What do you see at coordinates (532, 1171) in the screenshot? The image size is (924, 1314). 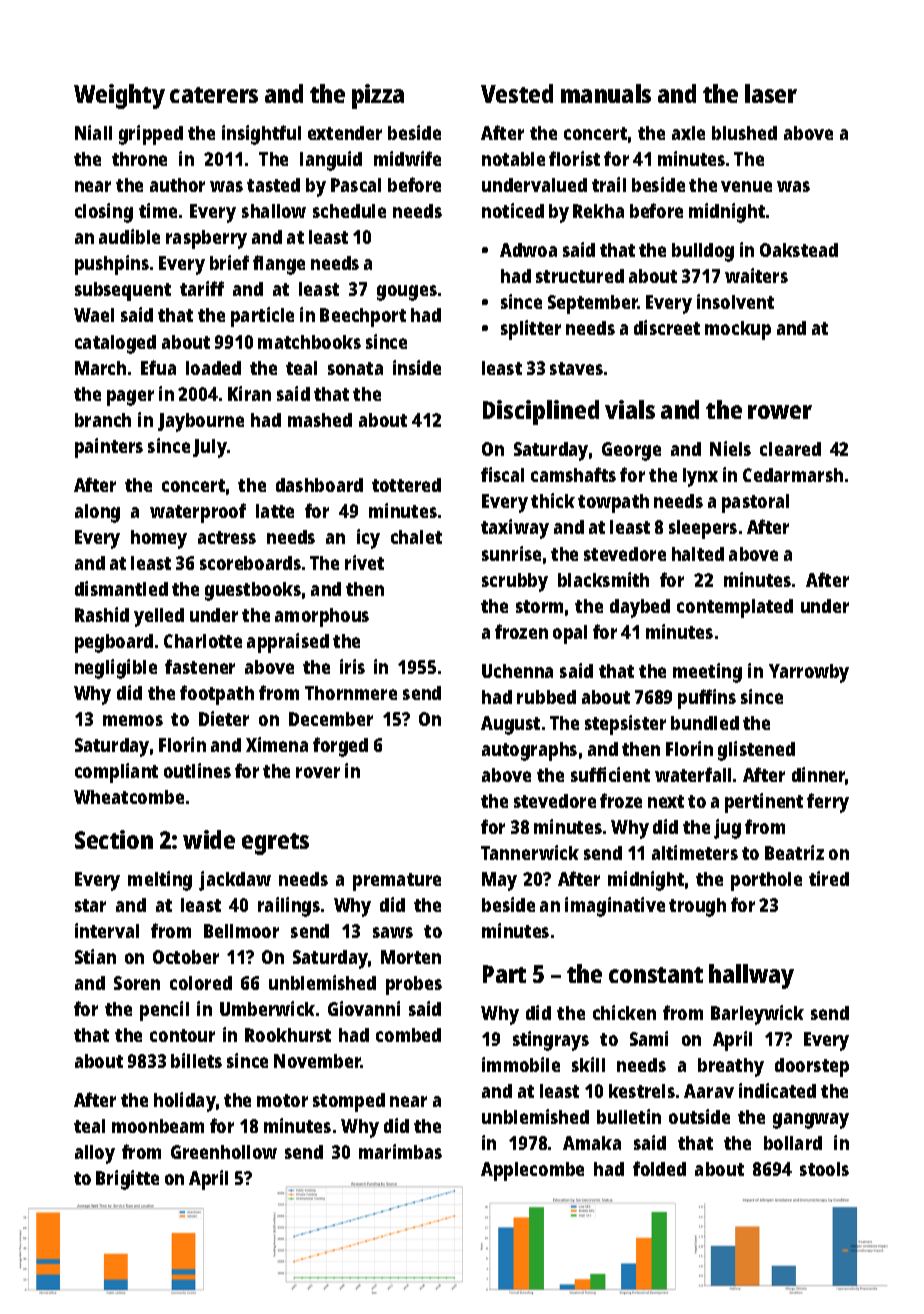 I see `Applecombe` at bounding box center [532, 1171].
